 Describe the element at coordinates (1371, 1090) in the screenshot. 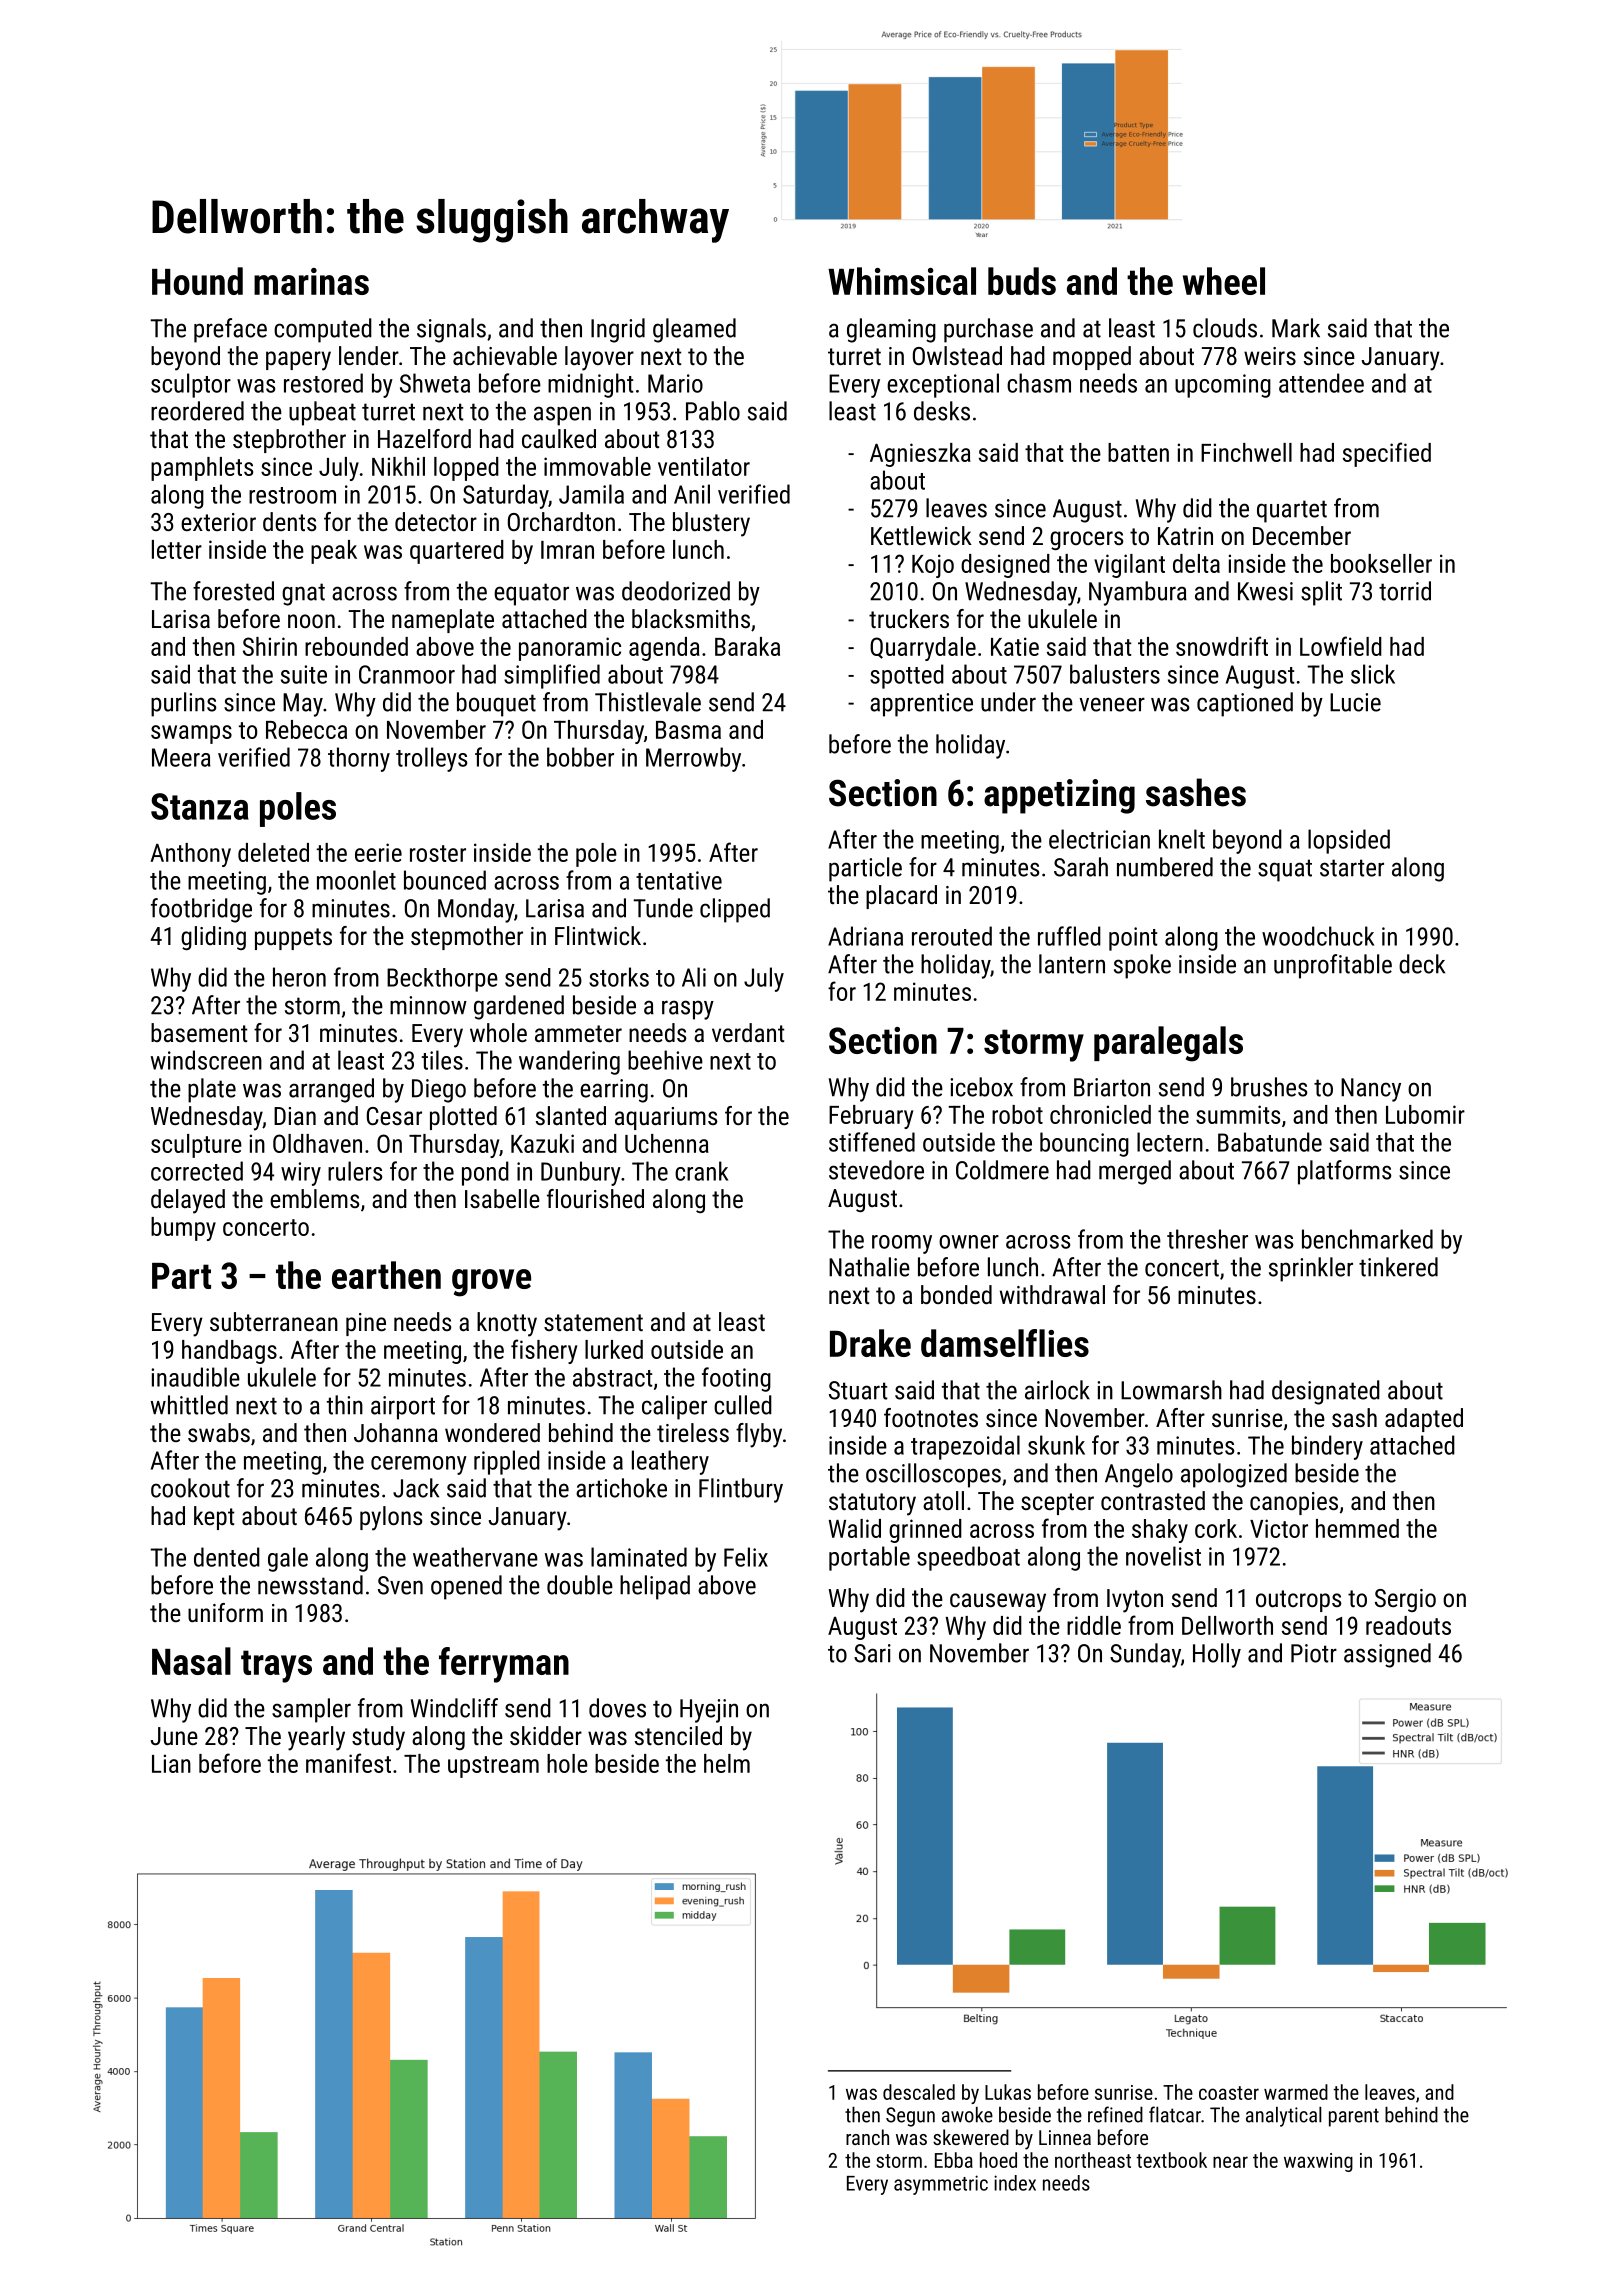

I see `Nancy` at that location.
